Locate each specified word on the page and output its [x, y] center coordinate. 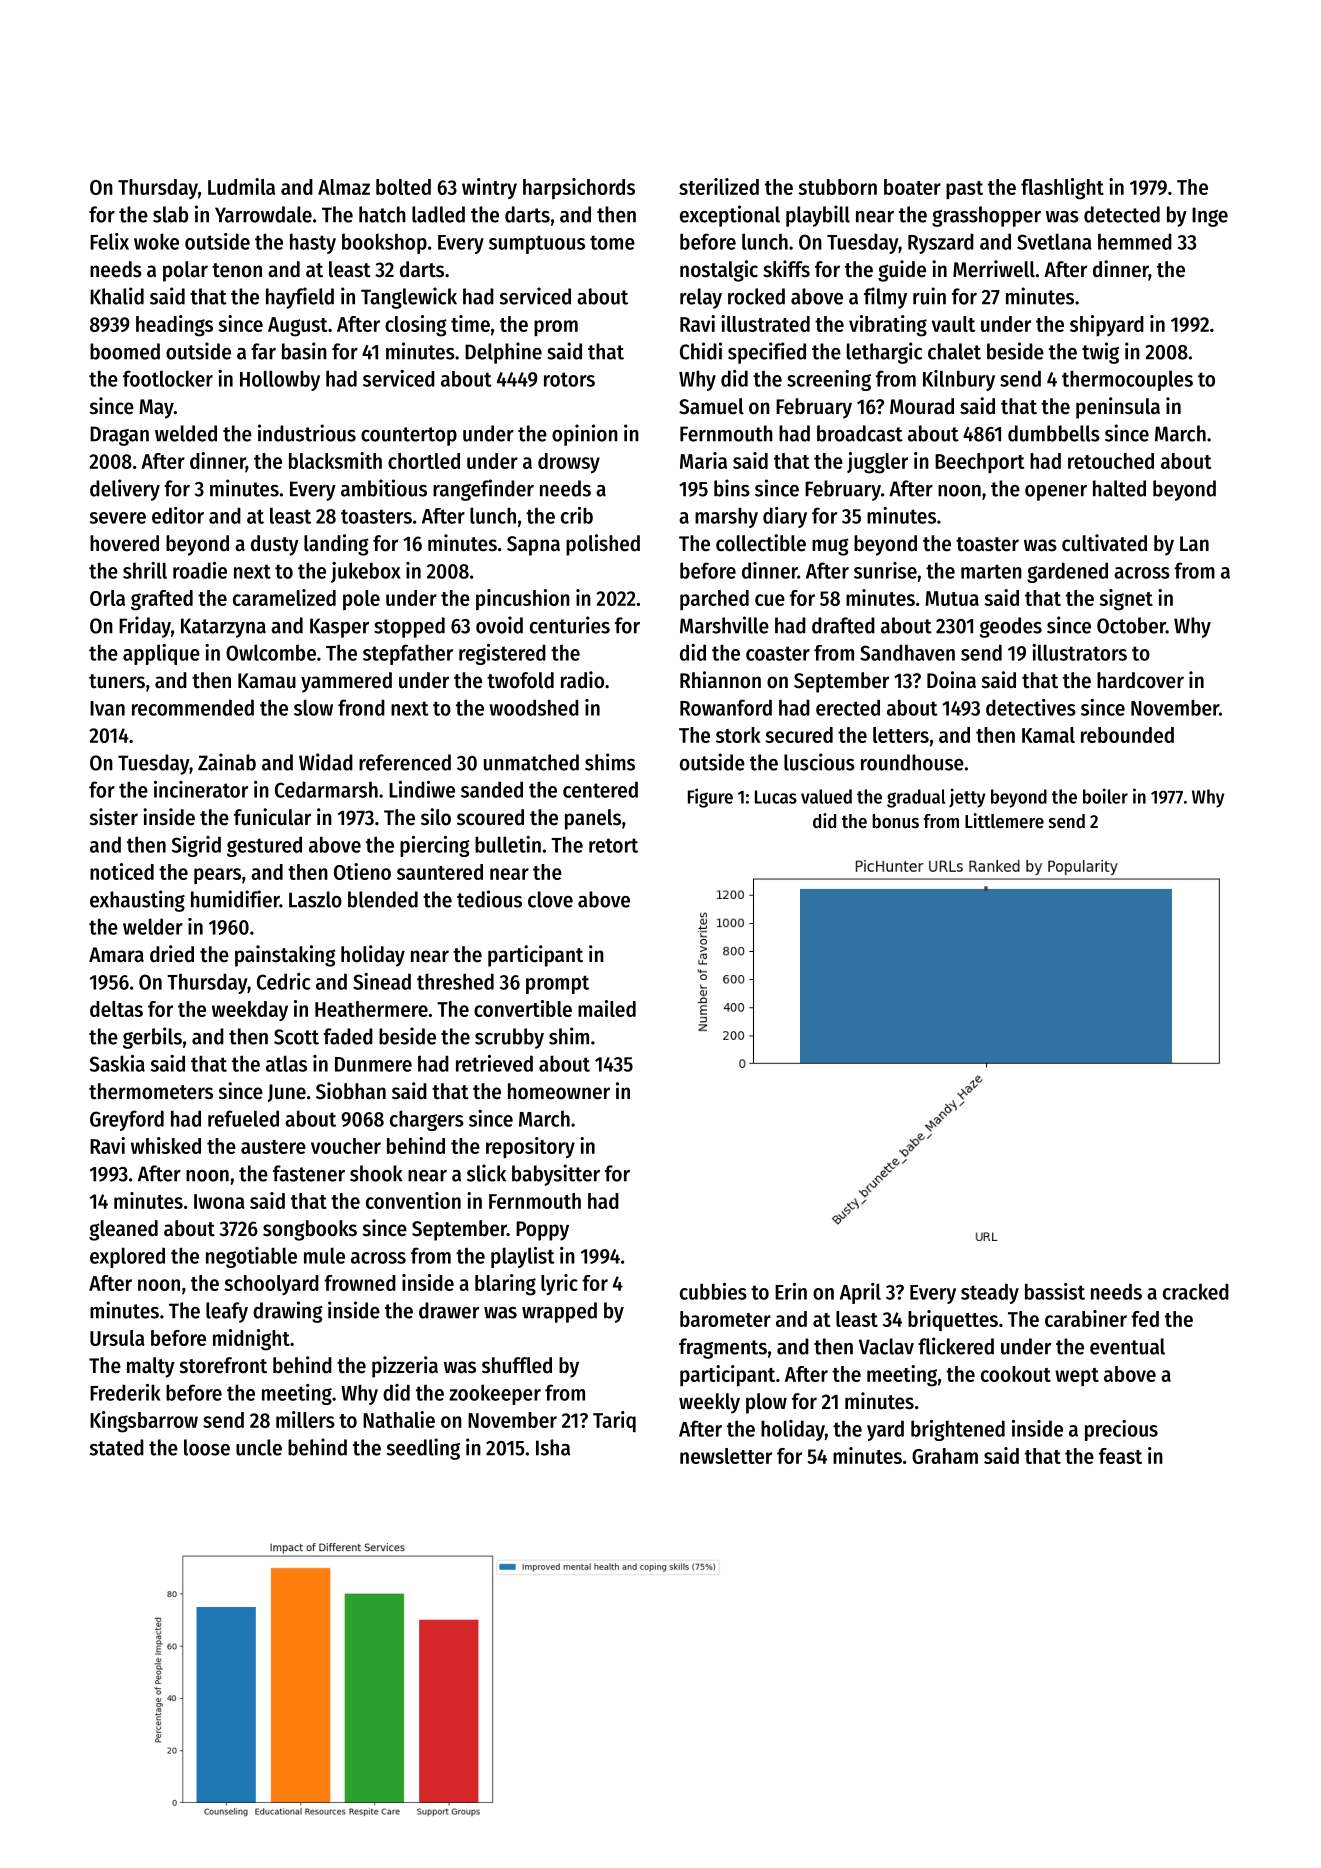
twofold [520, 680]
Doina [951, 680]
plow [766, 1403]
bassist [1055, 1291]
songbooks [310, 1230]
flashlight [1062, 189]
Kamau [267, 681]
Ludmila [241, 186]
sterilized [719, 186]
